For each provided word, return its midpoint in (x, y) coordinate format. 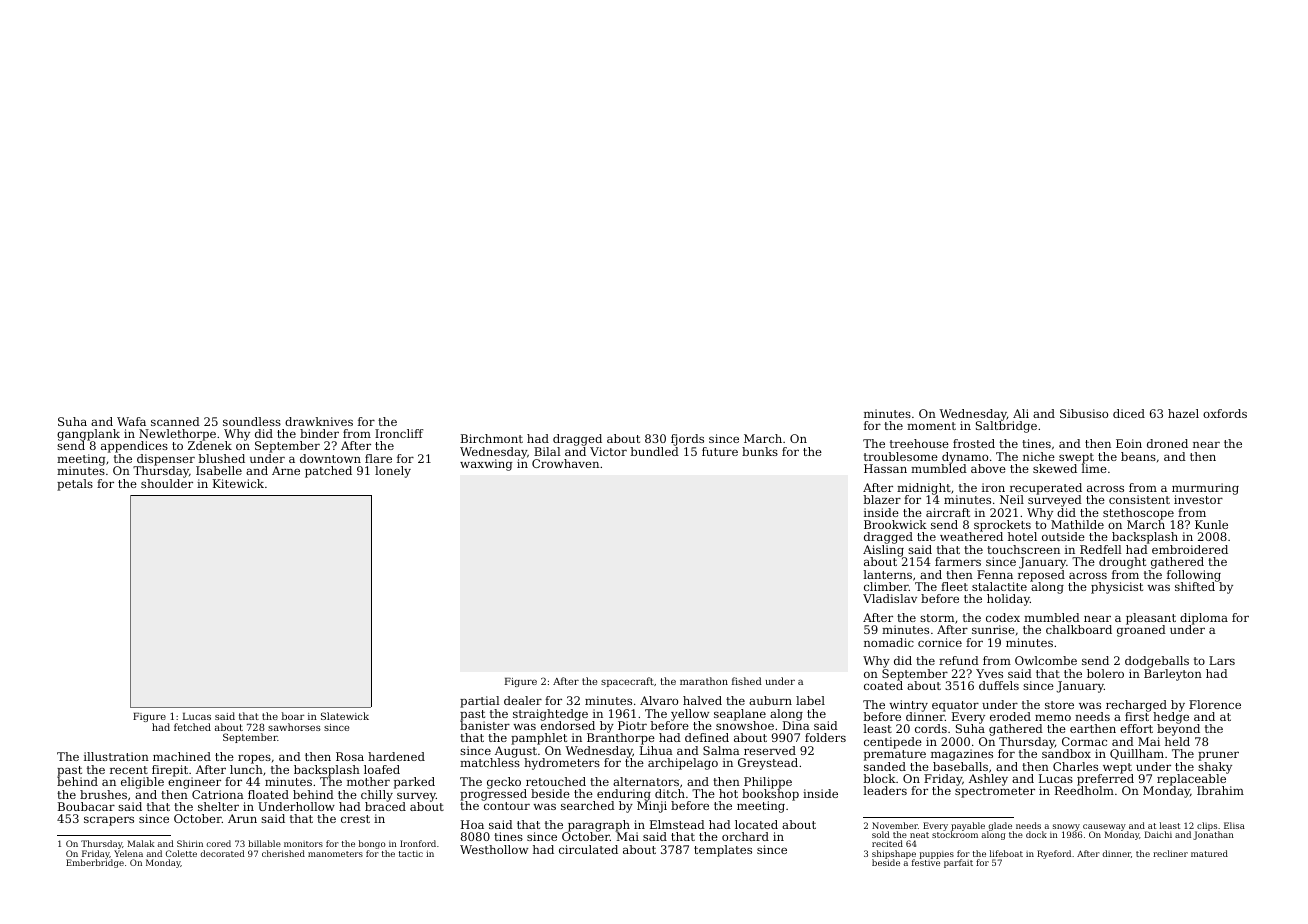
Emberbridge (95, 863)
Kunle (1211, 524)
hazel (1183, 413)
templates (723, 851)
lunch (246, 769)
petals (75, 485)
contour (507, 806)
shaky (1215, 768)
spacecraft (627, 682)
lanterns (888, 574)
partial (480, 702)
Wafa (131, 421)
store (1059, 705)
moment (931, 426)
